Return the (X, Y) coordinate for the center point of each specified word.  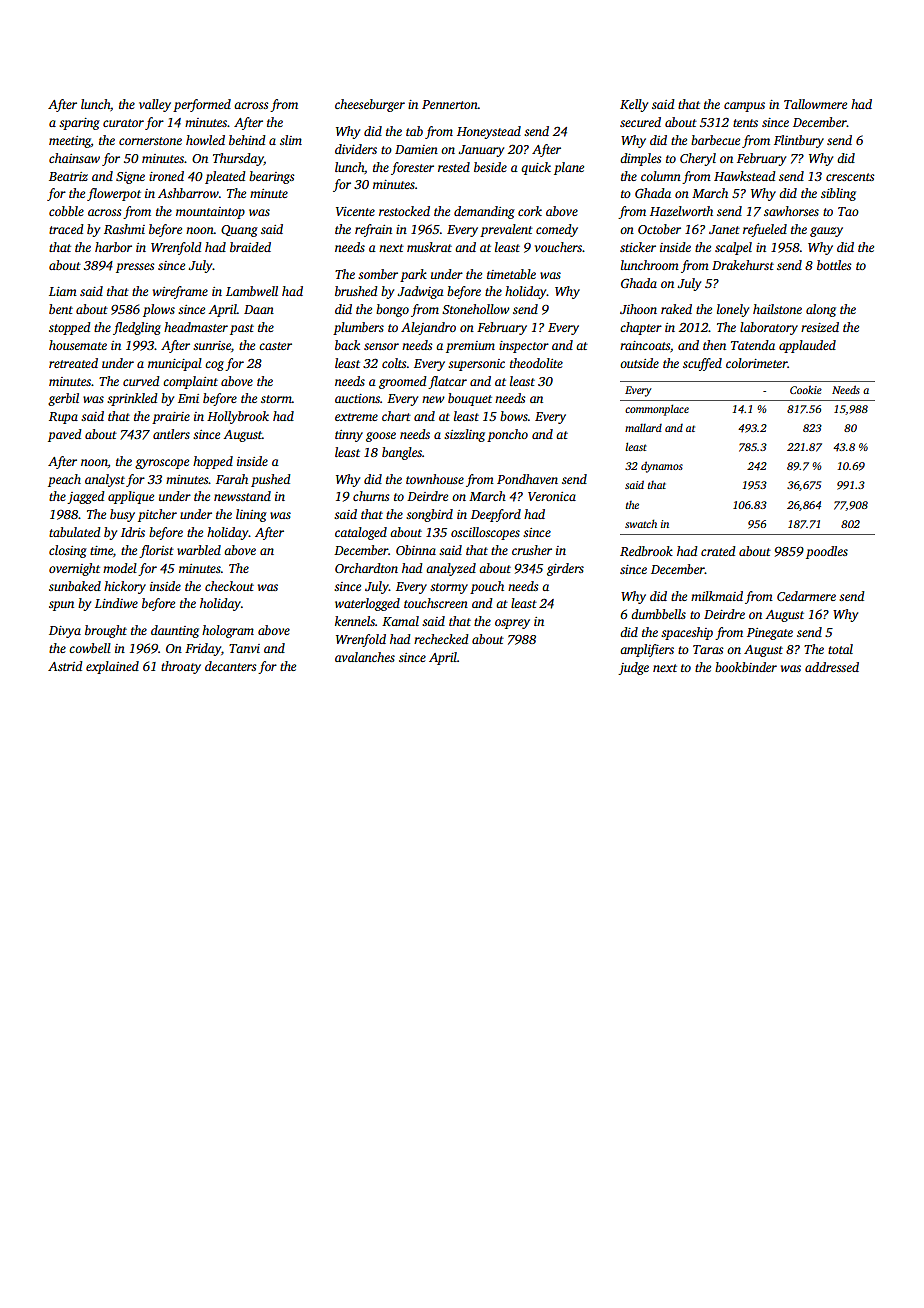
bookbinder (746, 667)
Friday (203, 649)
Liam (63, 291)
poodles (827, 552)
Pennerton (450, 104)
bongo (392, 310)
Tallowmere (815, 104)
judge (633, 668)
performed (202, 105)
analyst (105, 480)
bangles (402, 453)
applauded (807, 346)
